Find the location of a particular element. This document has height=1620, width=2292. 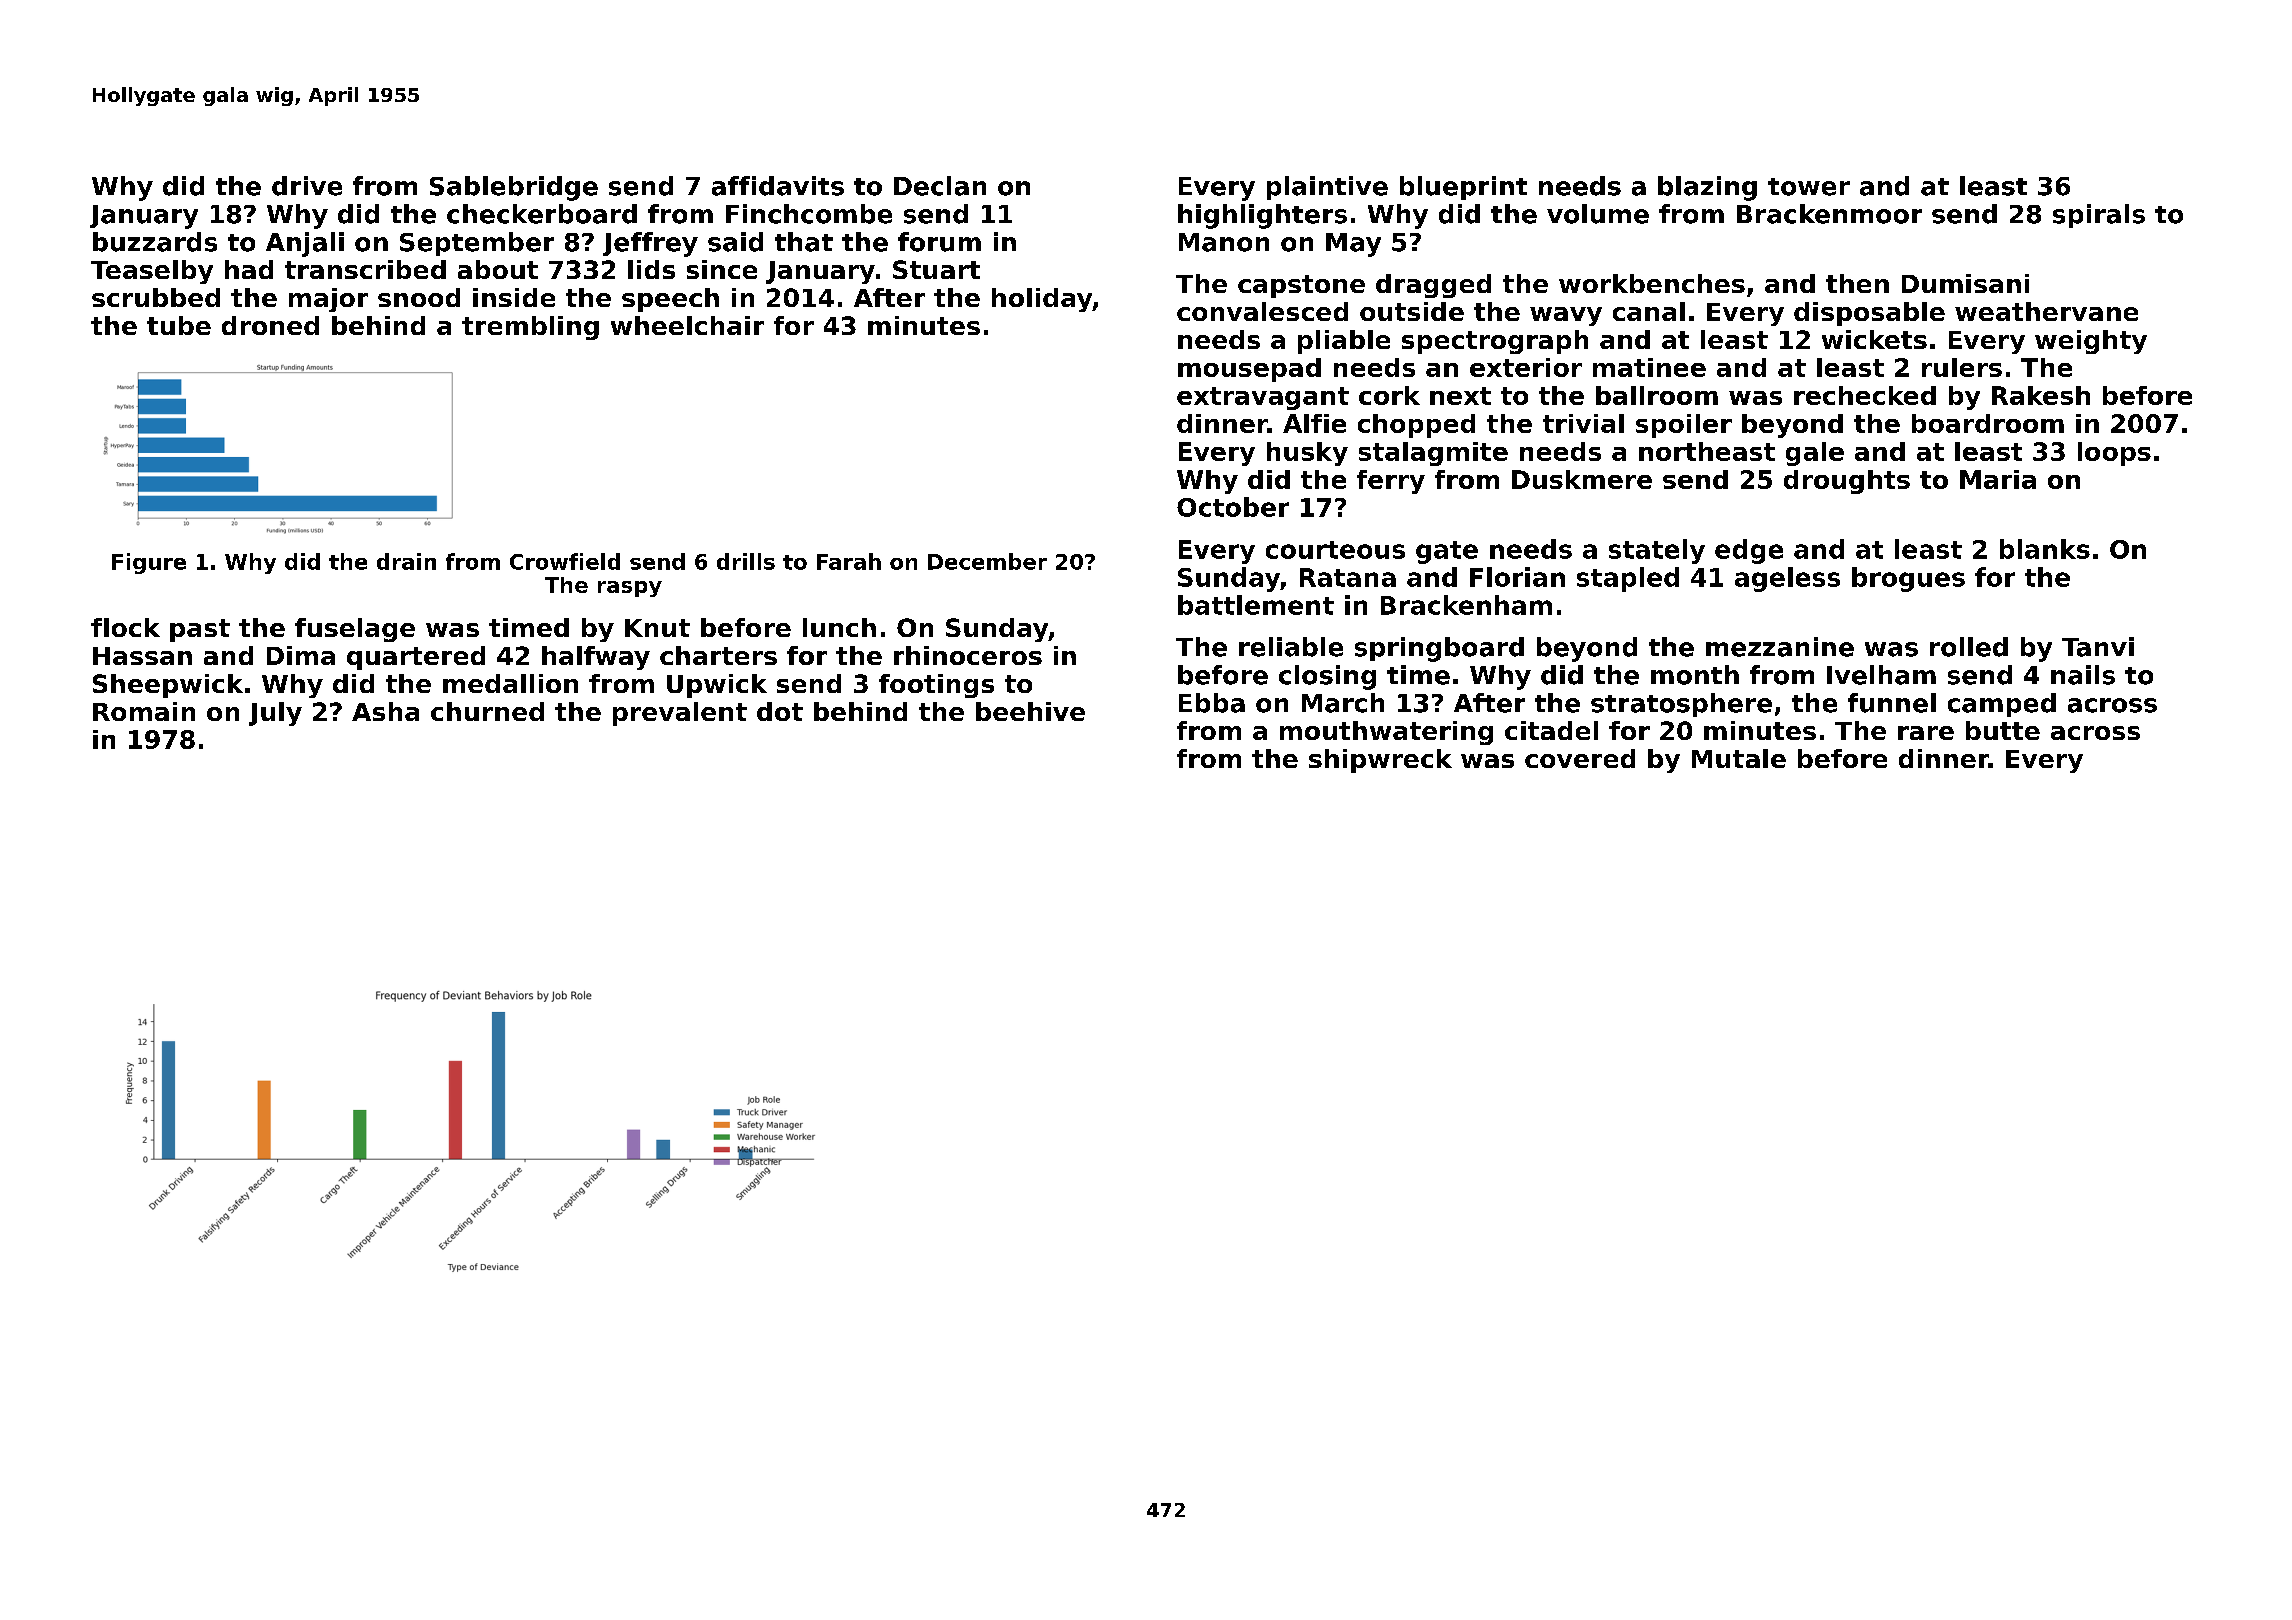

Romain is located at coordinates (144, 711).
